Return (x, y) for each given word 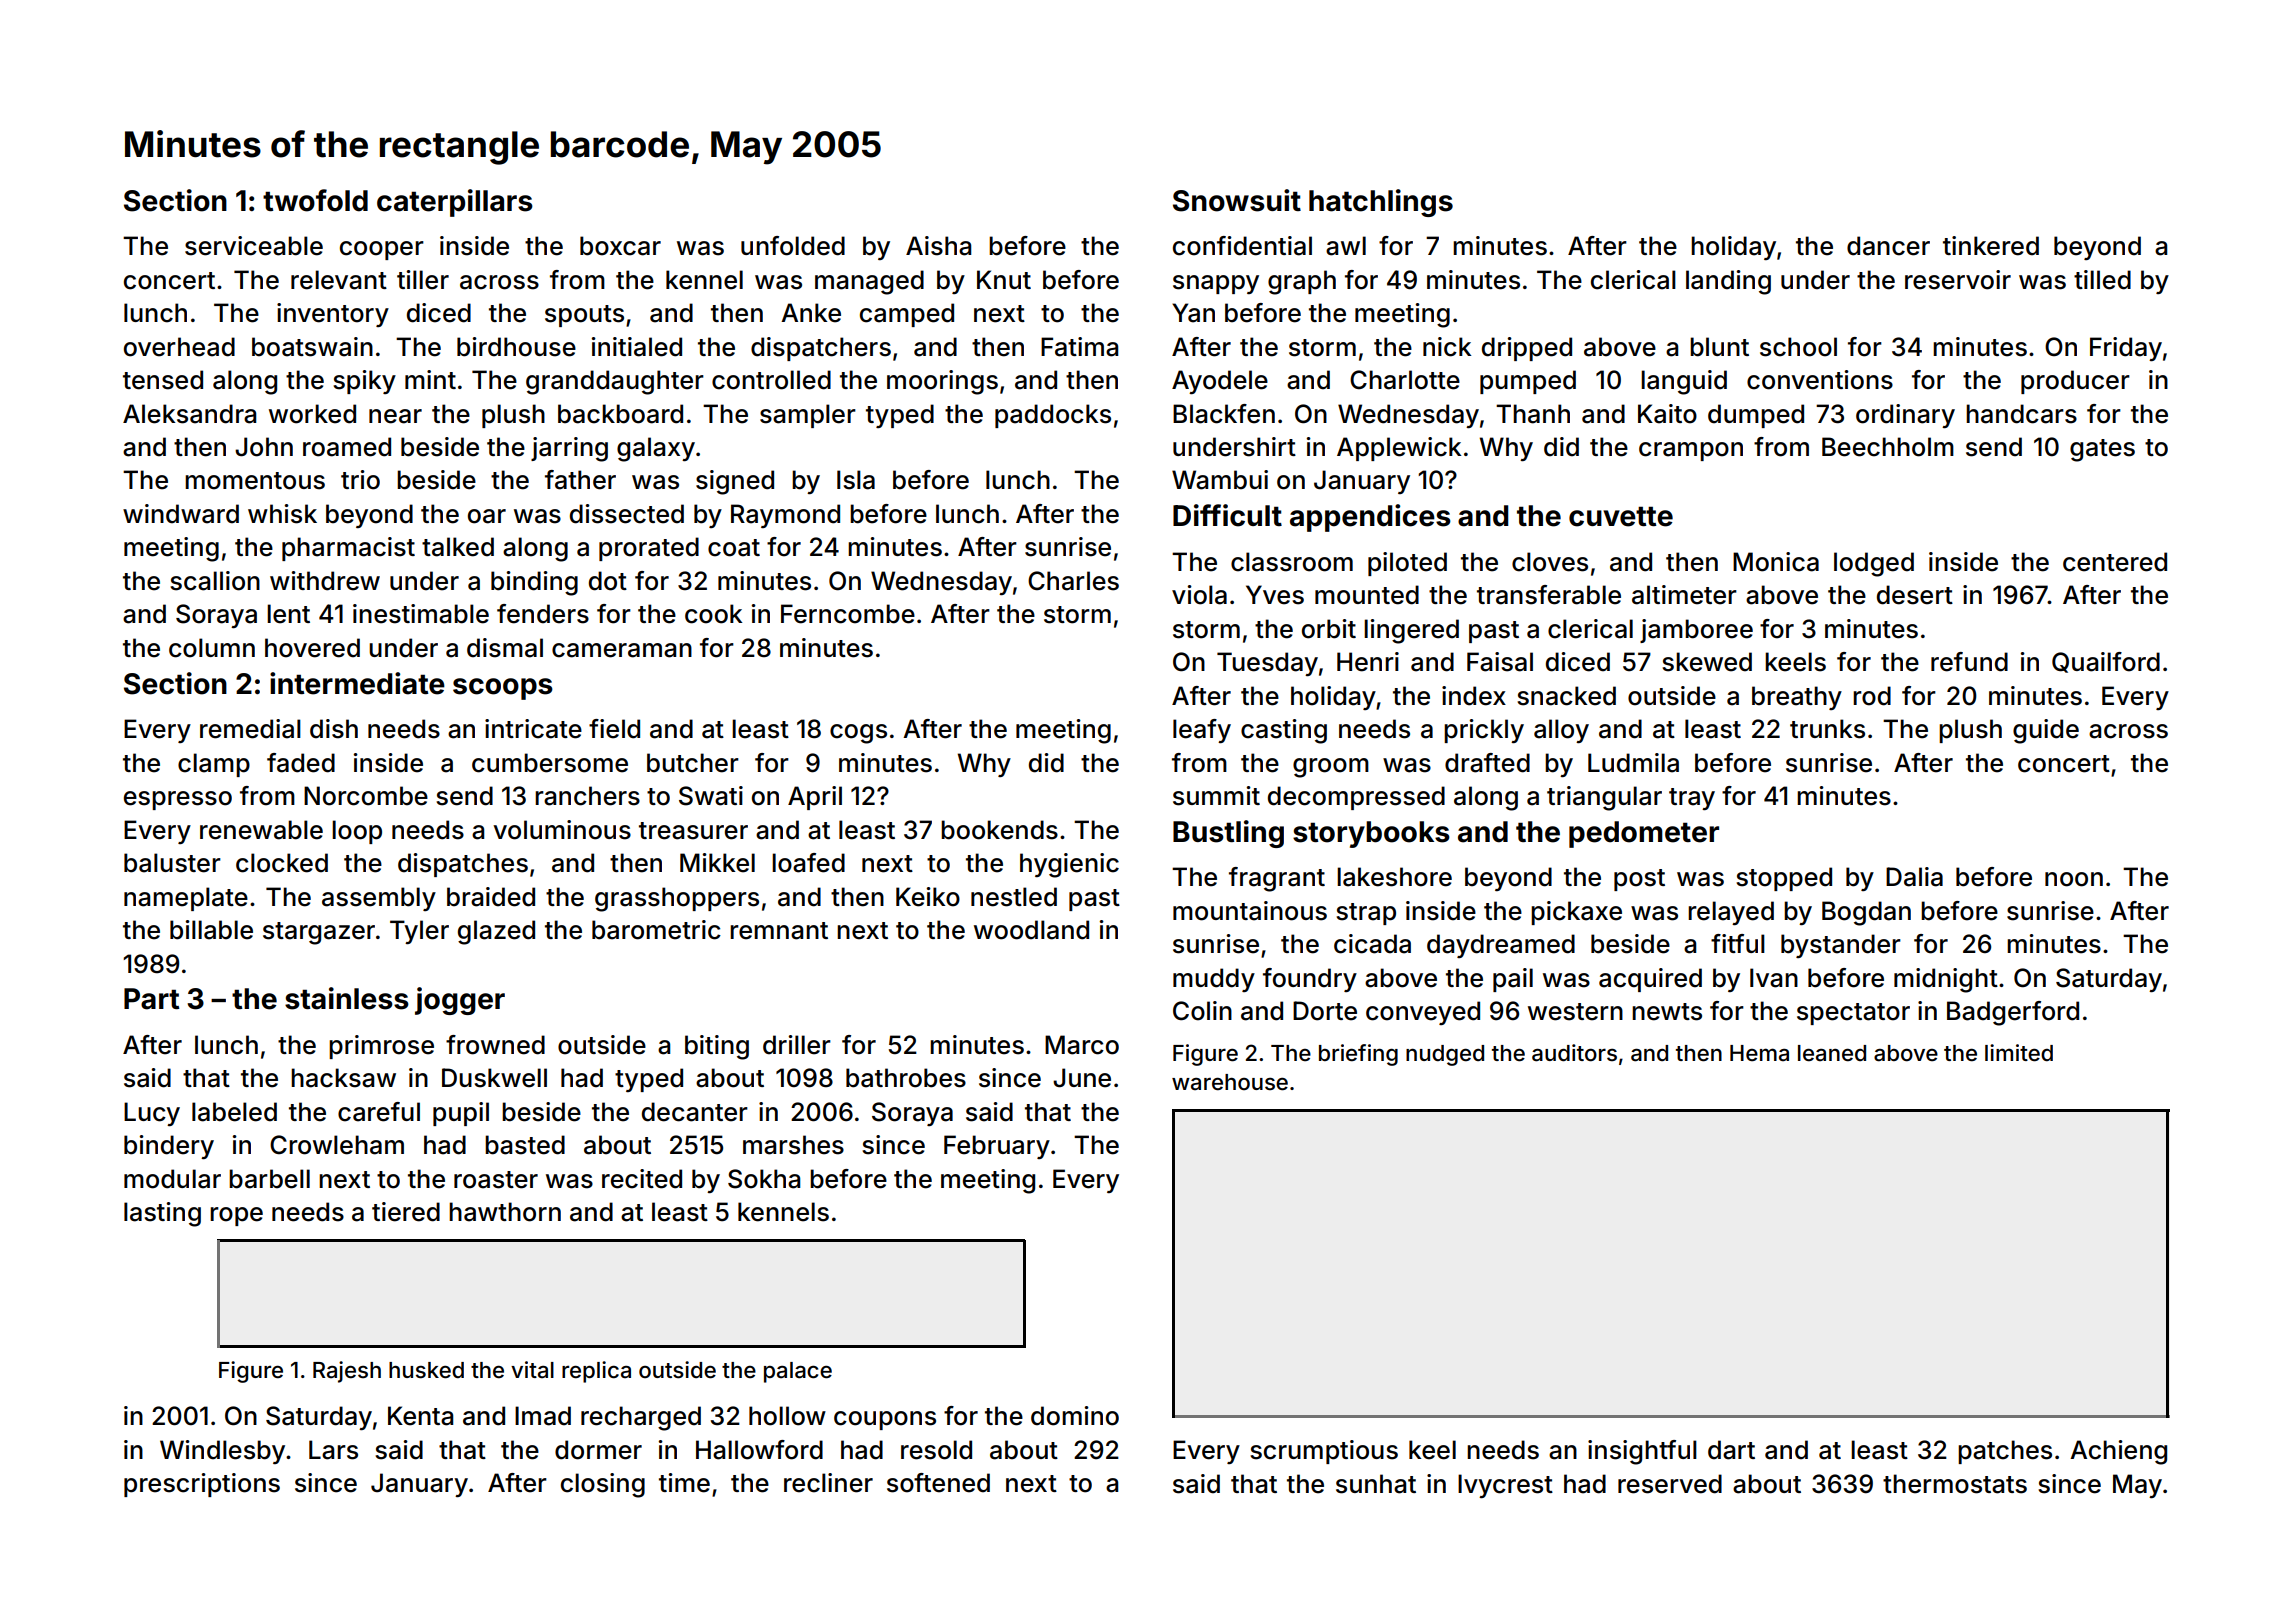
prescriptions (202, 1485)
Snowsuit (1237, 200)
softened (938, 1483)
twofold (315, 200)
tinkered (1991, 246)
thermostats (1955, 1484)
